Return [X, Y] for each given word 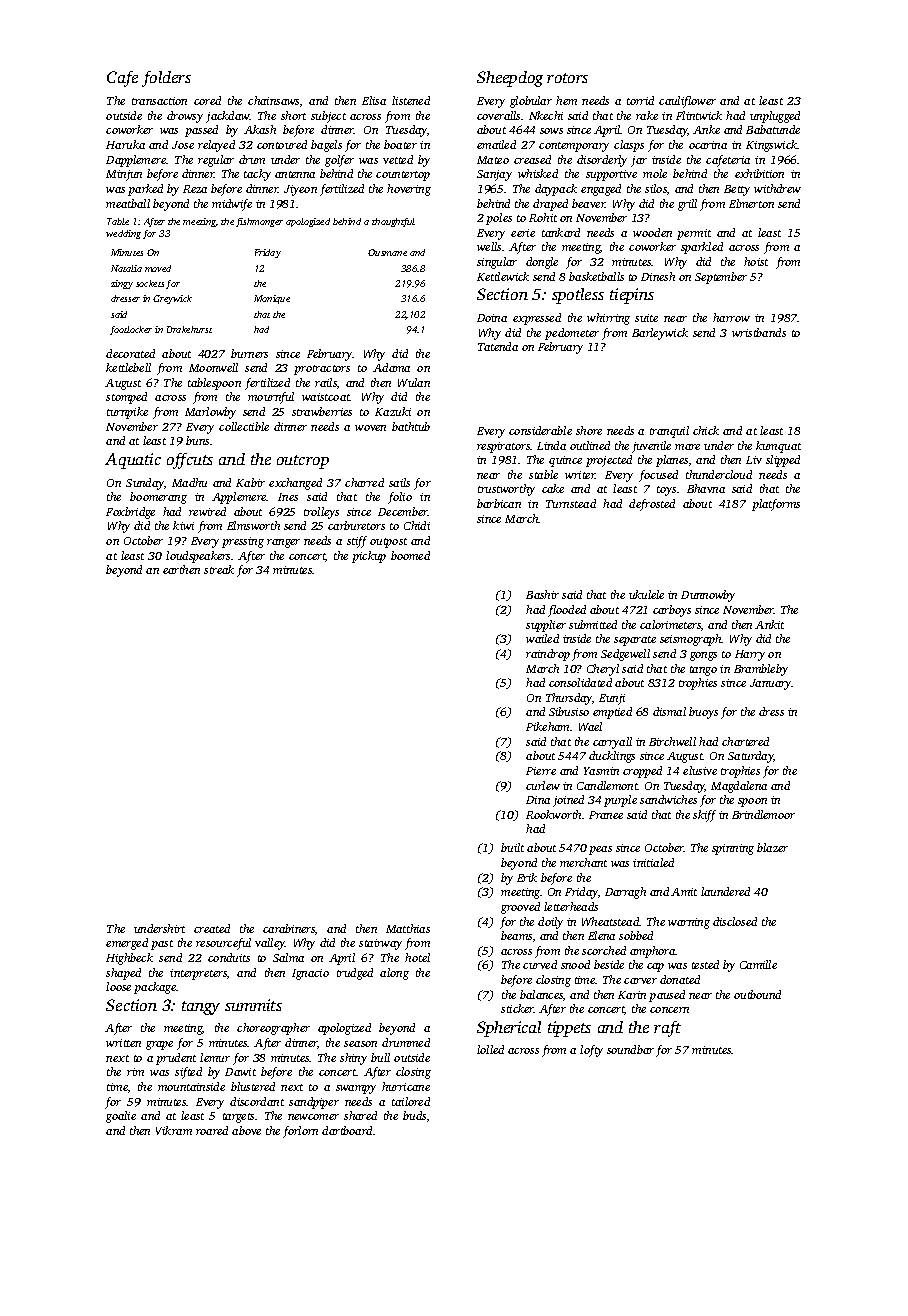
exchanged [295, 484]
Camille [758, 964]
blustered [253, 1086]
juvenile [651, 447]
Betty [737, 190]
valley [270, 944]
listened [411, 100]
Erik [527, 877]
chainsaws [273, 100]
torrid [640, 100]
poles [499, 219]
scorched [604, 950]
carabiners [289, 929]
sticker [517, 1008]
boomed [410, 555]
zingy [122, 284]
